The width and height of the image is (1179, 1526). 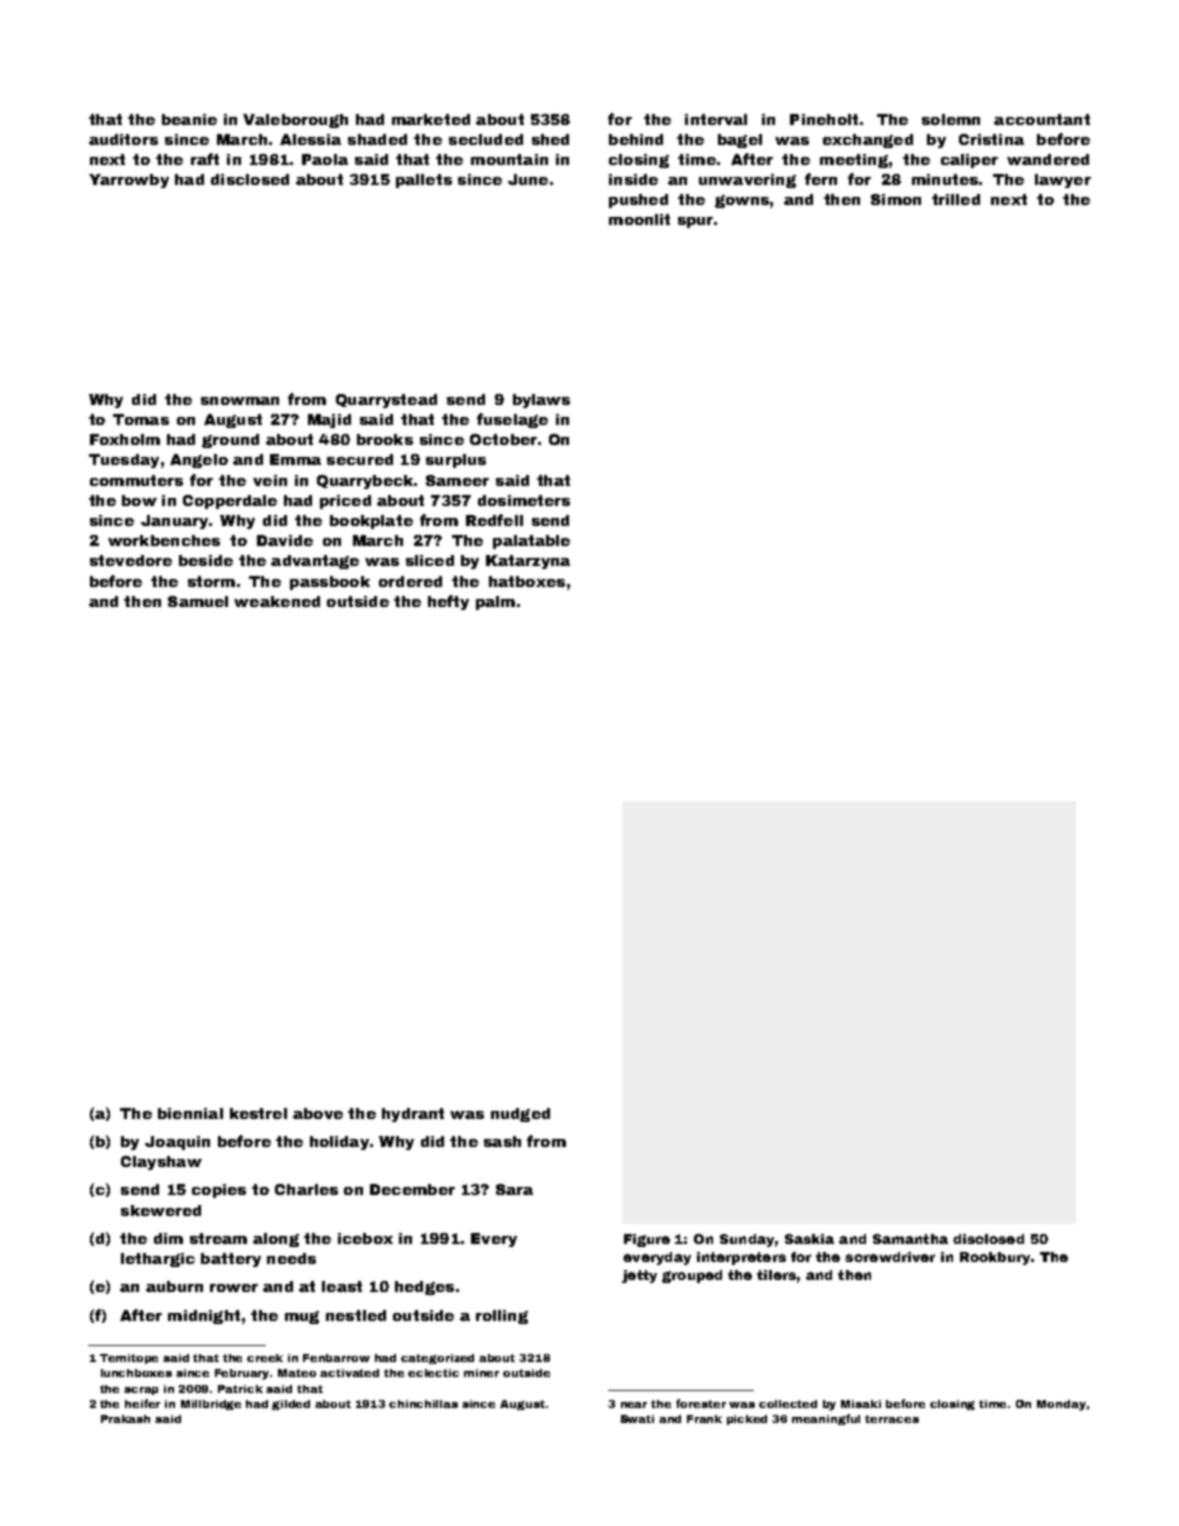 I want to click on Sara, so click(x=514, y=1189).
